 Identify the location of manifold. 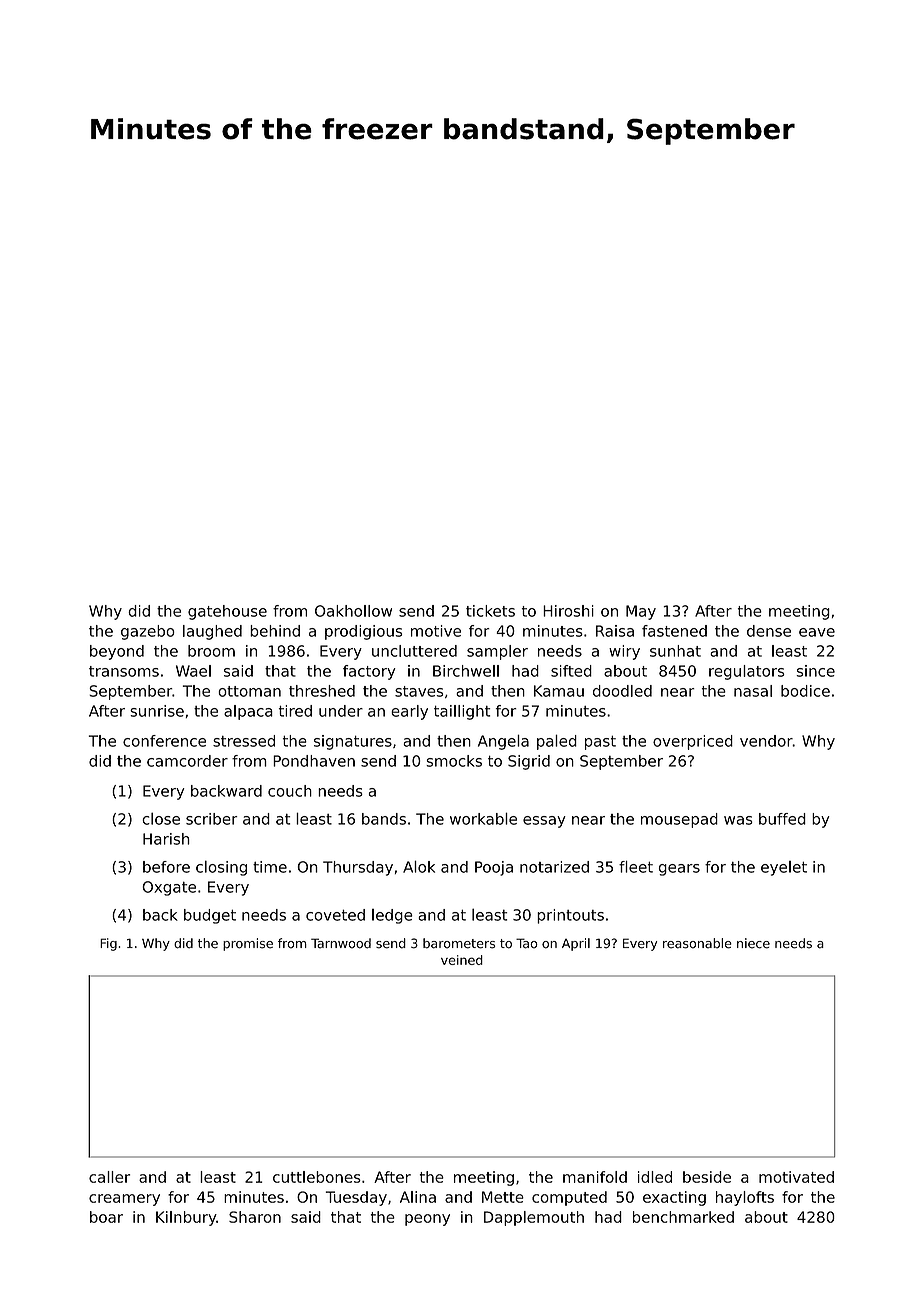
(595, 1177).
